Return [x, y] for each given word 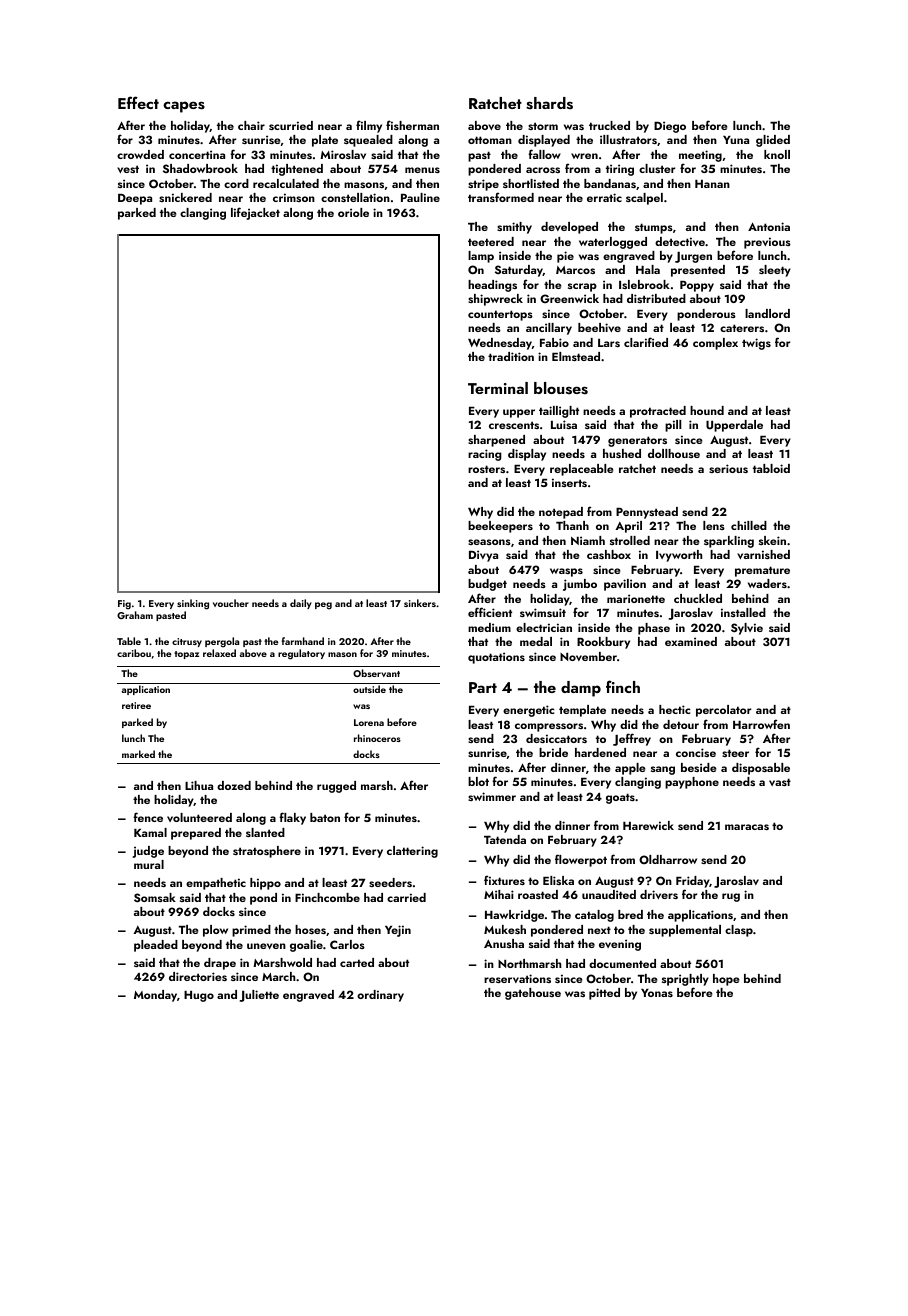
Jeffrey [632, 739]
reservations [517, 978]
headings [492, 286]
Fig [124, 605]
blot [478, 781]
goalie [306, 946]
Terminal [498, 388]
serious [728, 468]
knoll [777, 154]
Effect [138, 102]
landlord [767, 313]
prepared [196, 834]
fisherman [412, 125]
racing [485, 455]
